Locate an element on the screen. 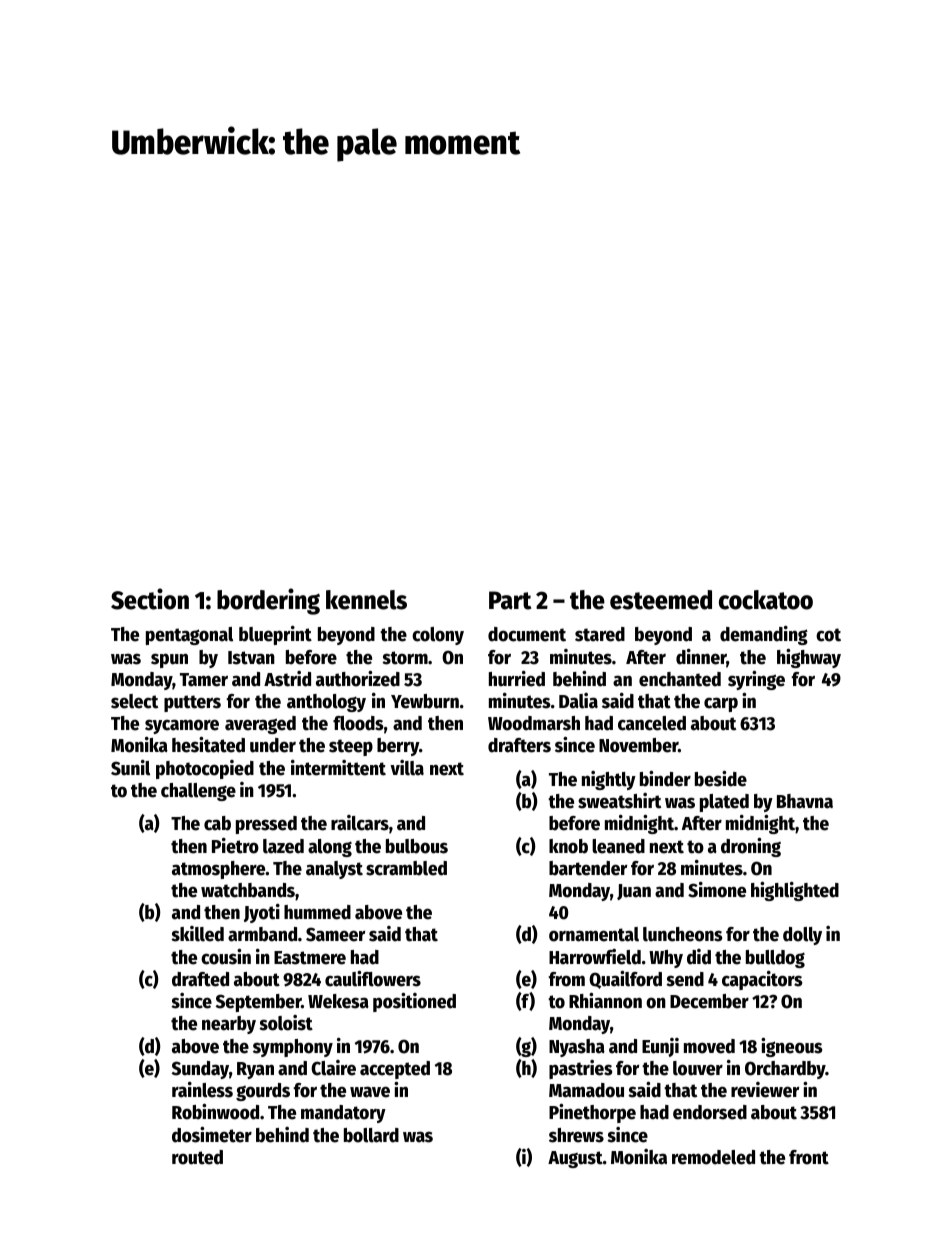 This screenshot has height=1233, width=952. gourds is located at coordinates (263, 1092).
